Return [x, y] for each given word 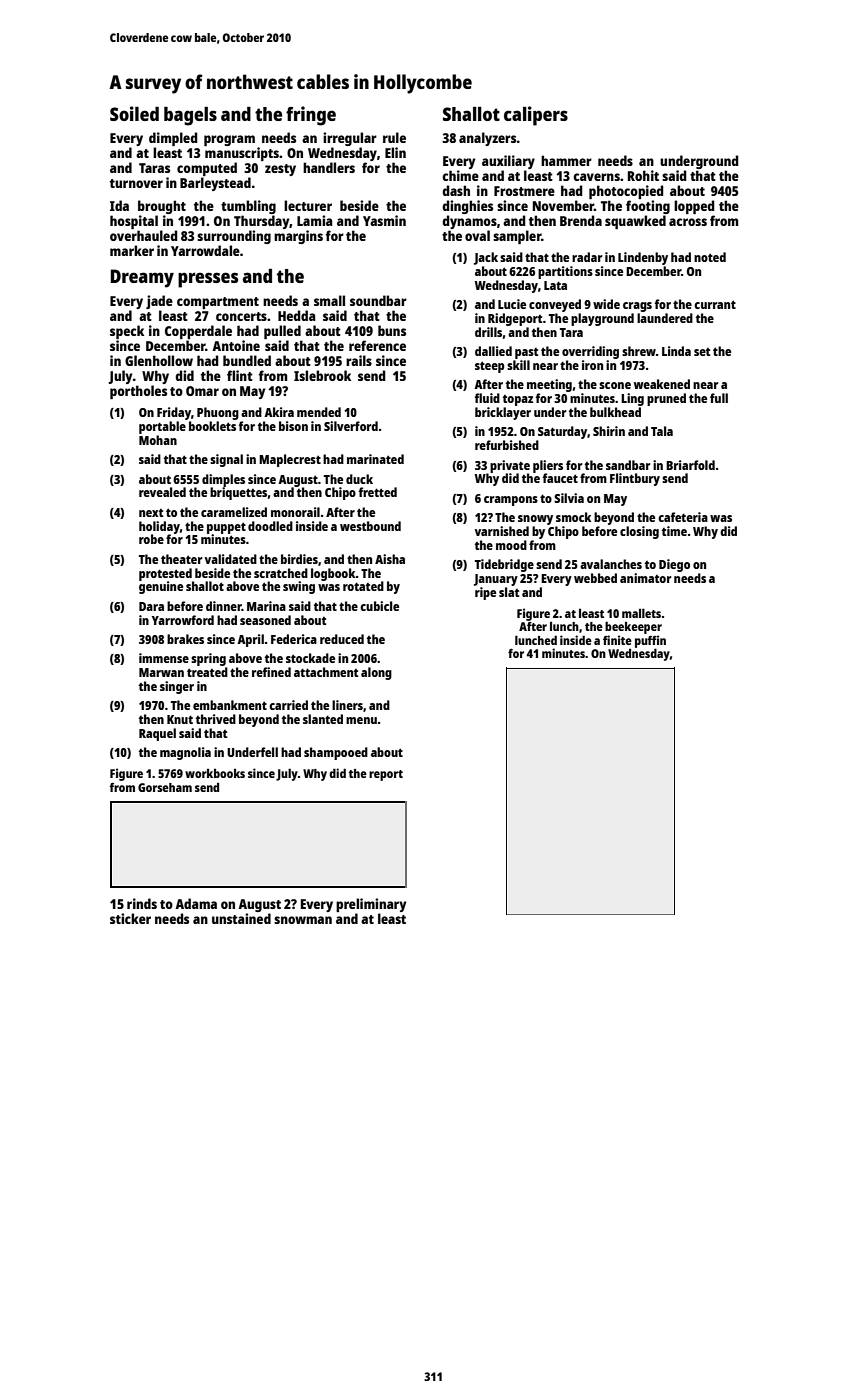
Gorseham [165, 787]
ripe [485, 593]
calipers [536, 116]
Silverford [351, 426]
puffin [650, 641]
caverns [596, 177]
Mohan [158, 440]
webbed [595, 578]
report [386, 775]
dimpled [173, 139]
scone [615, 385]
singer [177, 687]
